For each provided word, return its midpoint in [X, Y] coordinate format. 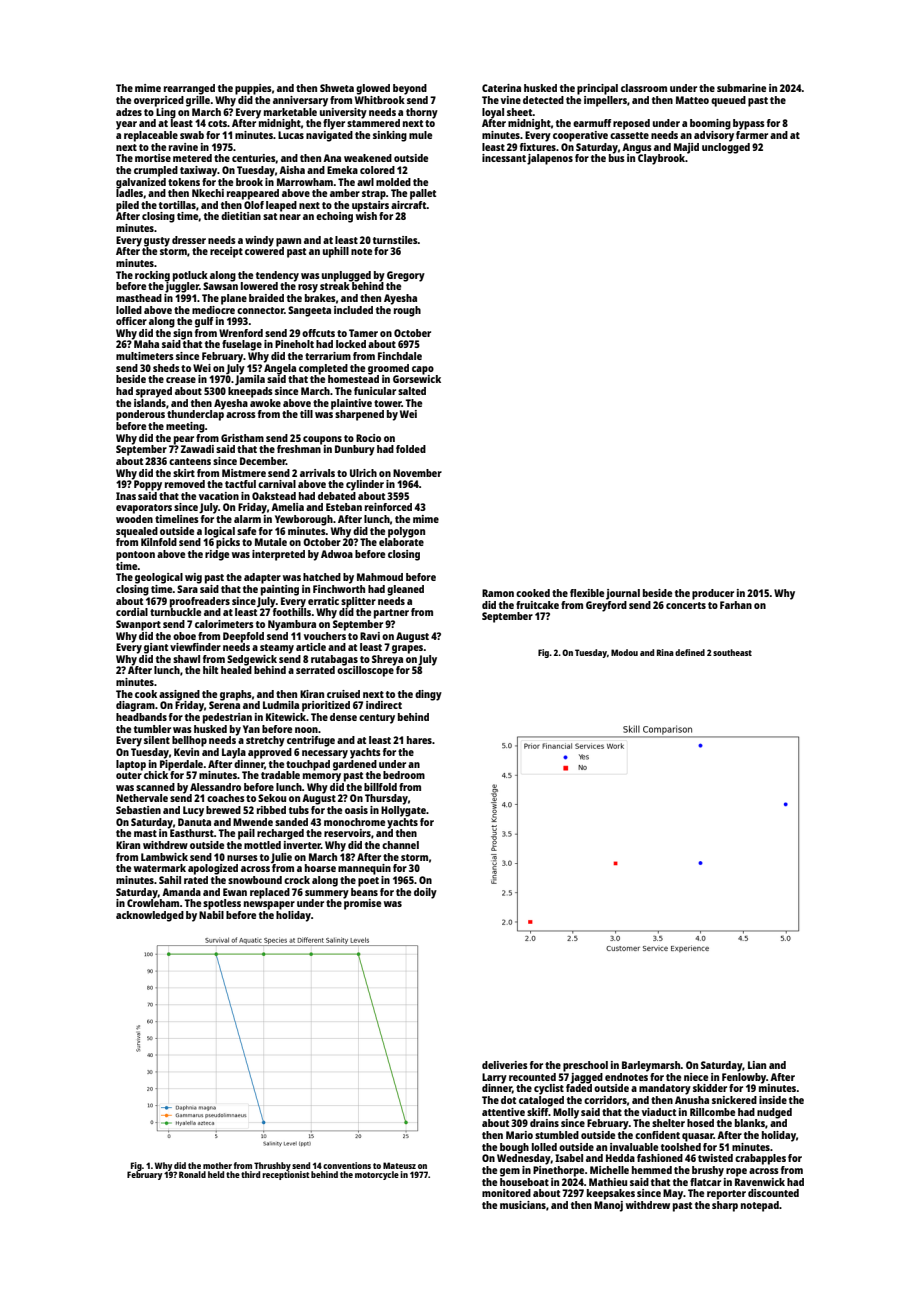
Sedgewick [252, 660]
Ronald [192, 1174]
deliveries [505, 1065]
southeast [732, 652]
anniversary [300, 101]
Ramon [498, 593]
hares [419, 740]
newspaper [269, 905]
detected [543, 100]
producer [713, 594]
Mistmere [244, 473]
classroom [644, 88]
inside [773, 1100]
